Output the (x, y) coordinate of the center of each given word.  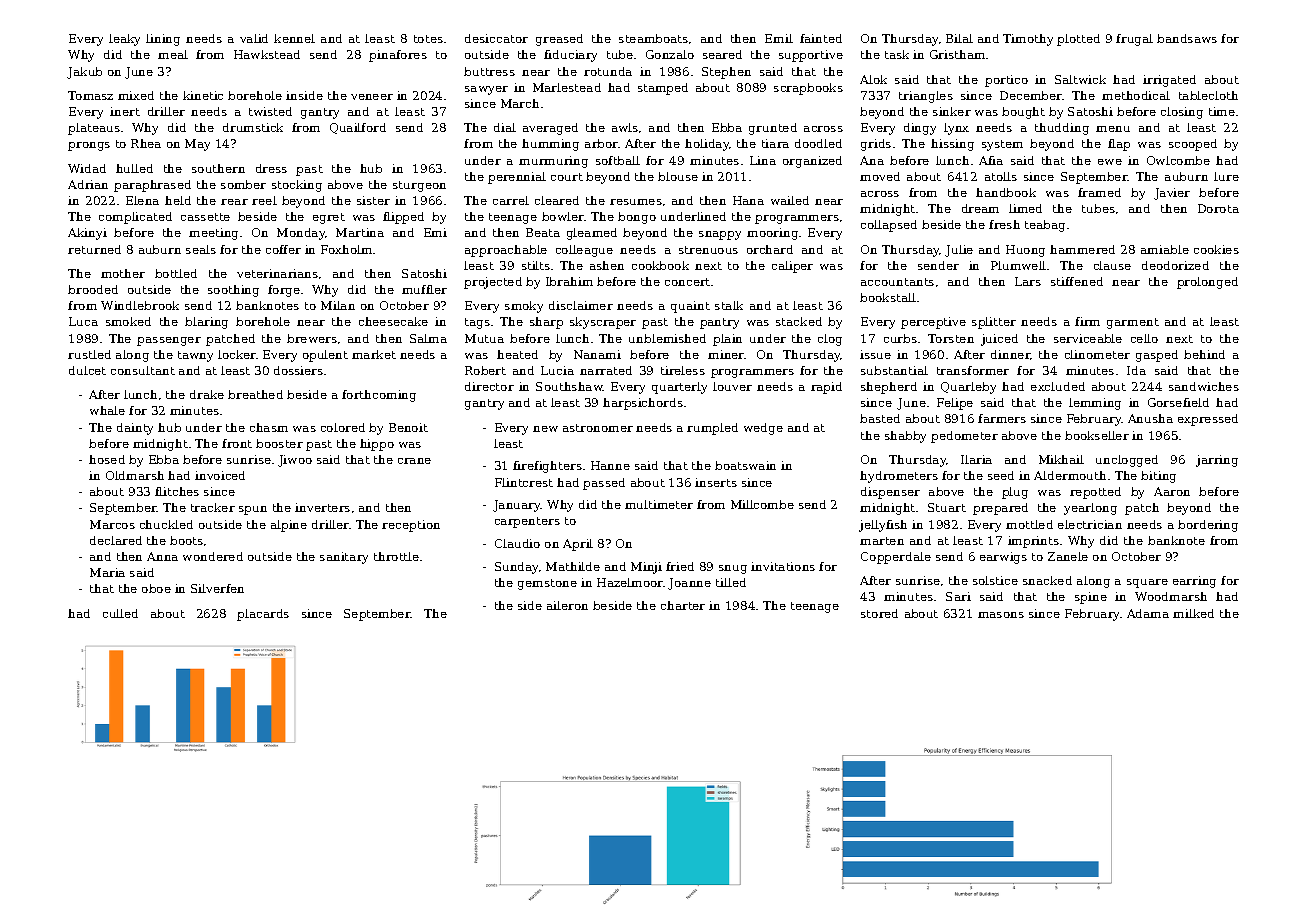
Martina (360, 232)
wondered (213, 556)
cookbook (660, 265)
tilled (731, 582)
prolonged (1207, 283)
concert (687, 282)
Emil (779, 38)
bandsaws (1187, 38)
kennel (294, 38)
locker (237, 354)
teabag (1045, 226)
